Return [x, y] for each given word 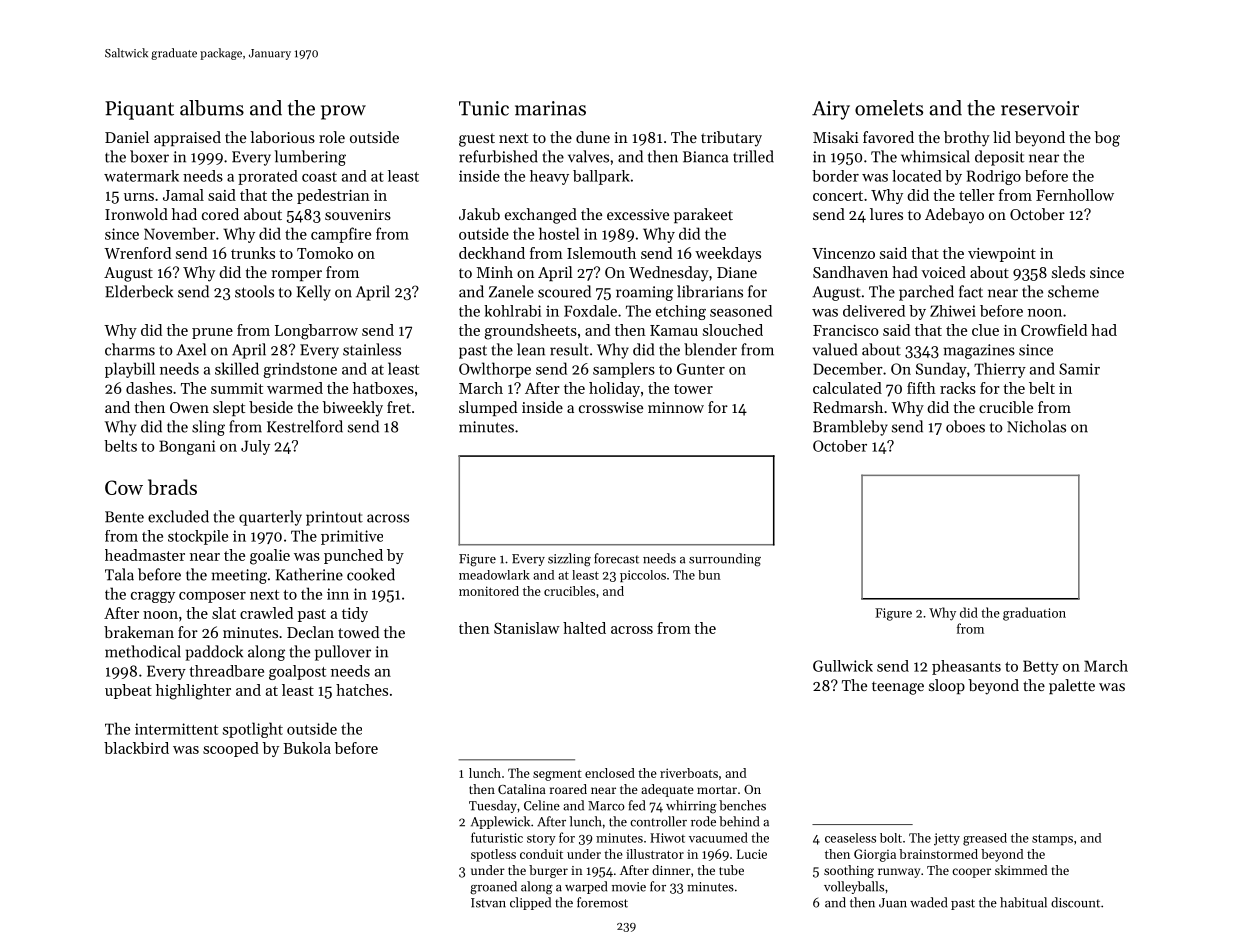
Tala [119, 574]
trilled [753, 156]
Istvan [488, 903]
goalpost [297, 672]
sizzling [569, 560]
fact [971, 291]
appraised [187, 138]
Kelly [314, 293]
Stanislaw [527, 628]
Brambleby [850, 428]
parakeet [703, 215]
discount [1075, 902]
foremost [602, 902]
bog [1107, 139]
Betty [1041, 667]
